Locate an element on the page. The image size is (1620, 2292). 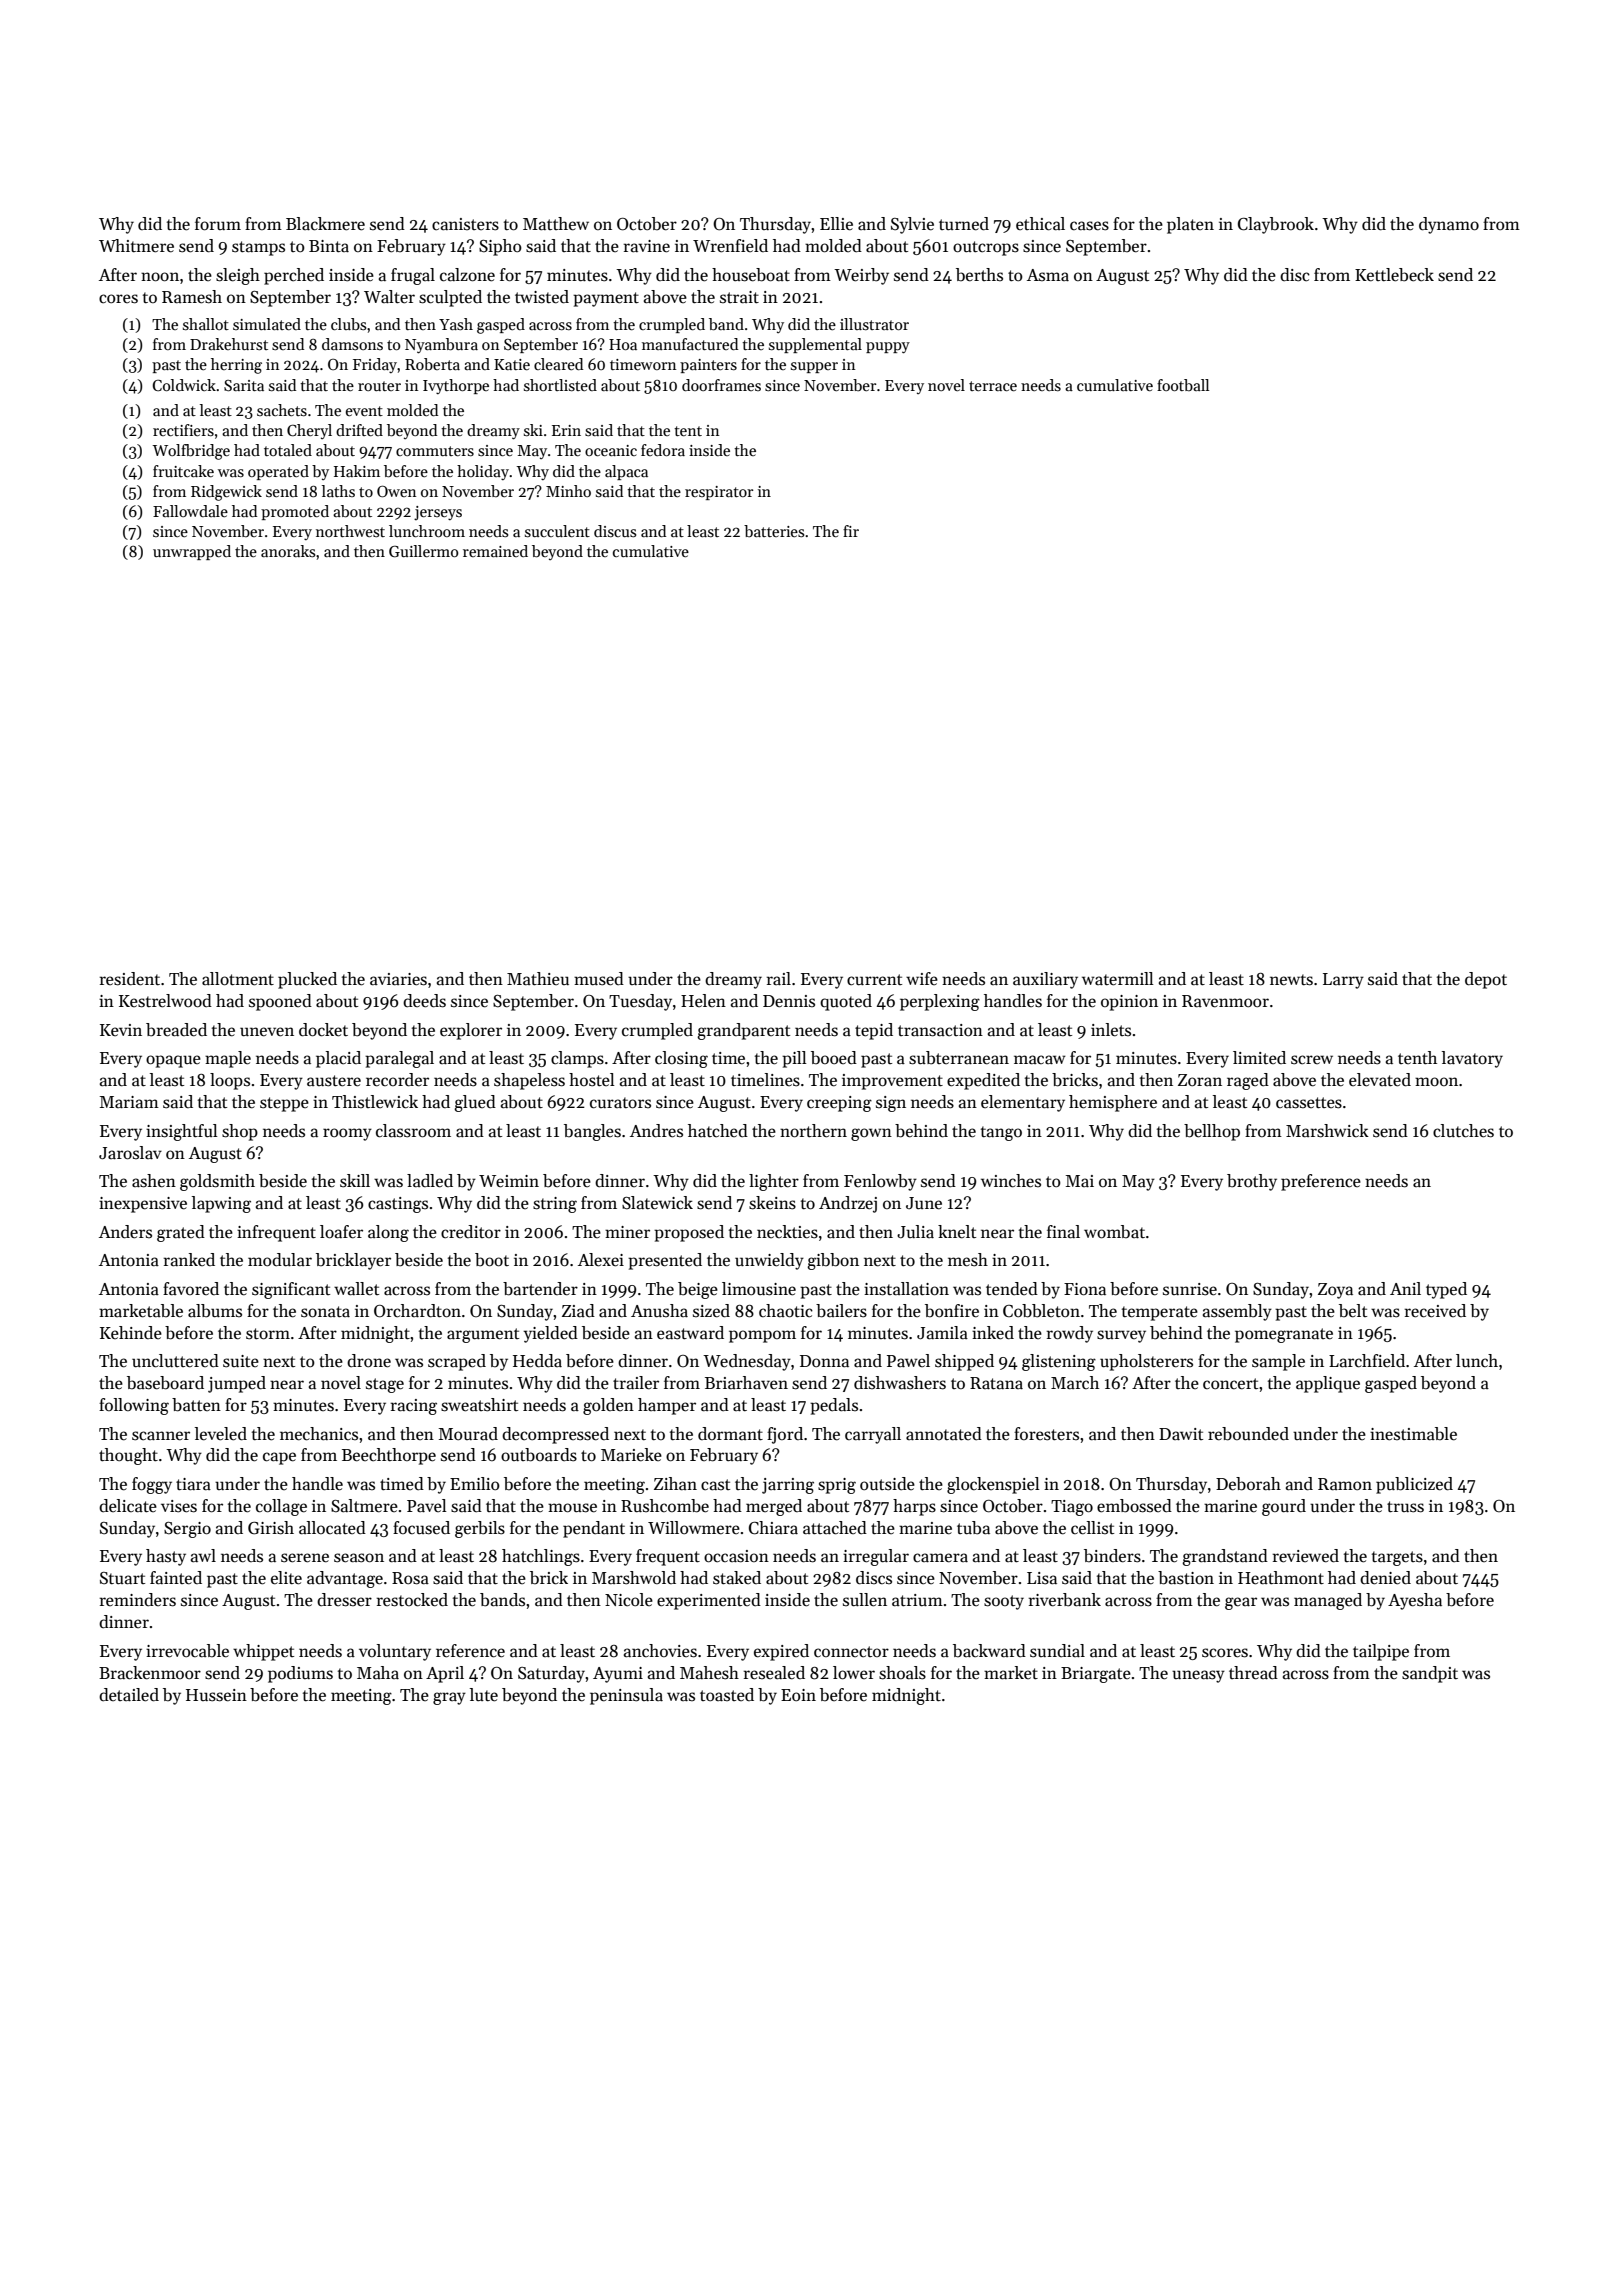
Katie is located at coordinates (512, 364).
